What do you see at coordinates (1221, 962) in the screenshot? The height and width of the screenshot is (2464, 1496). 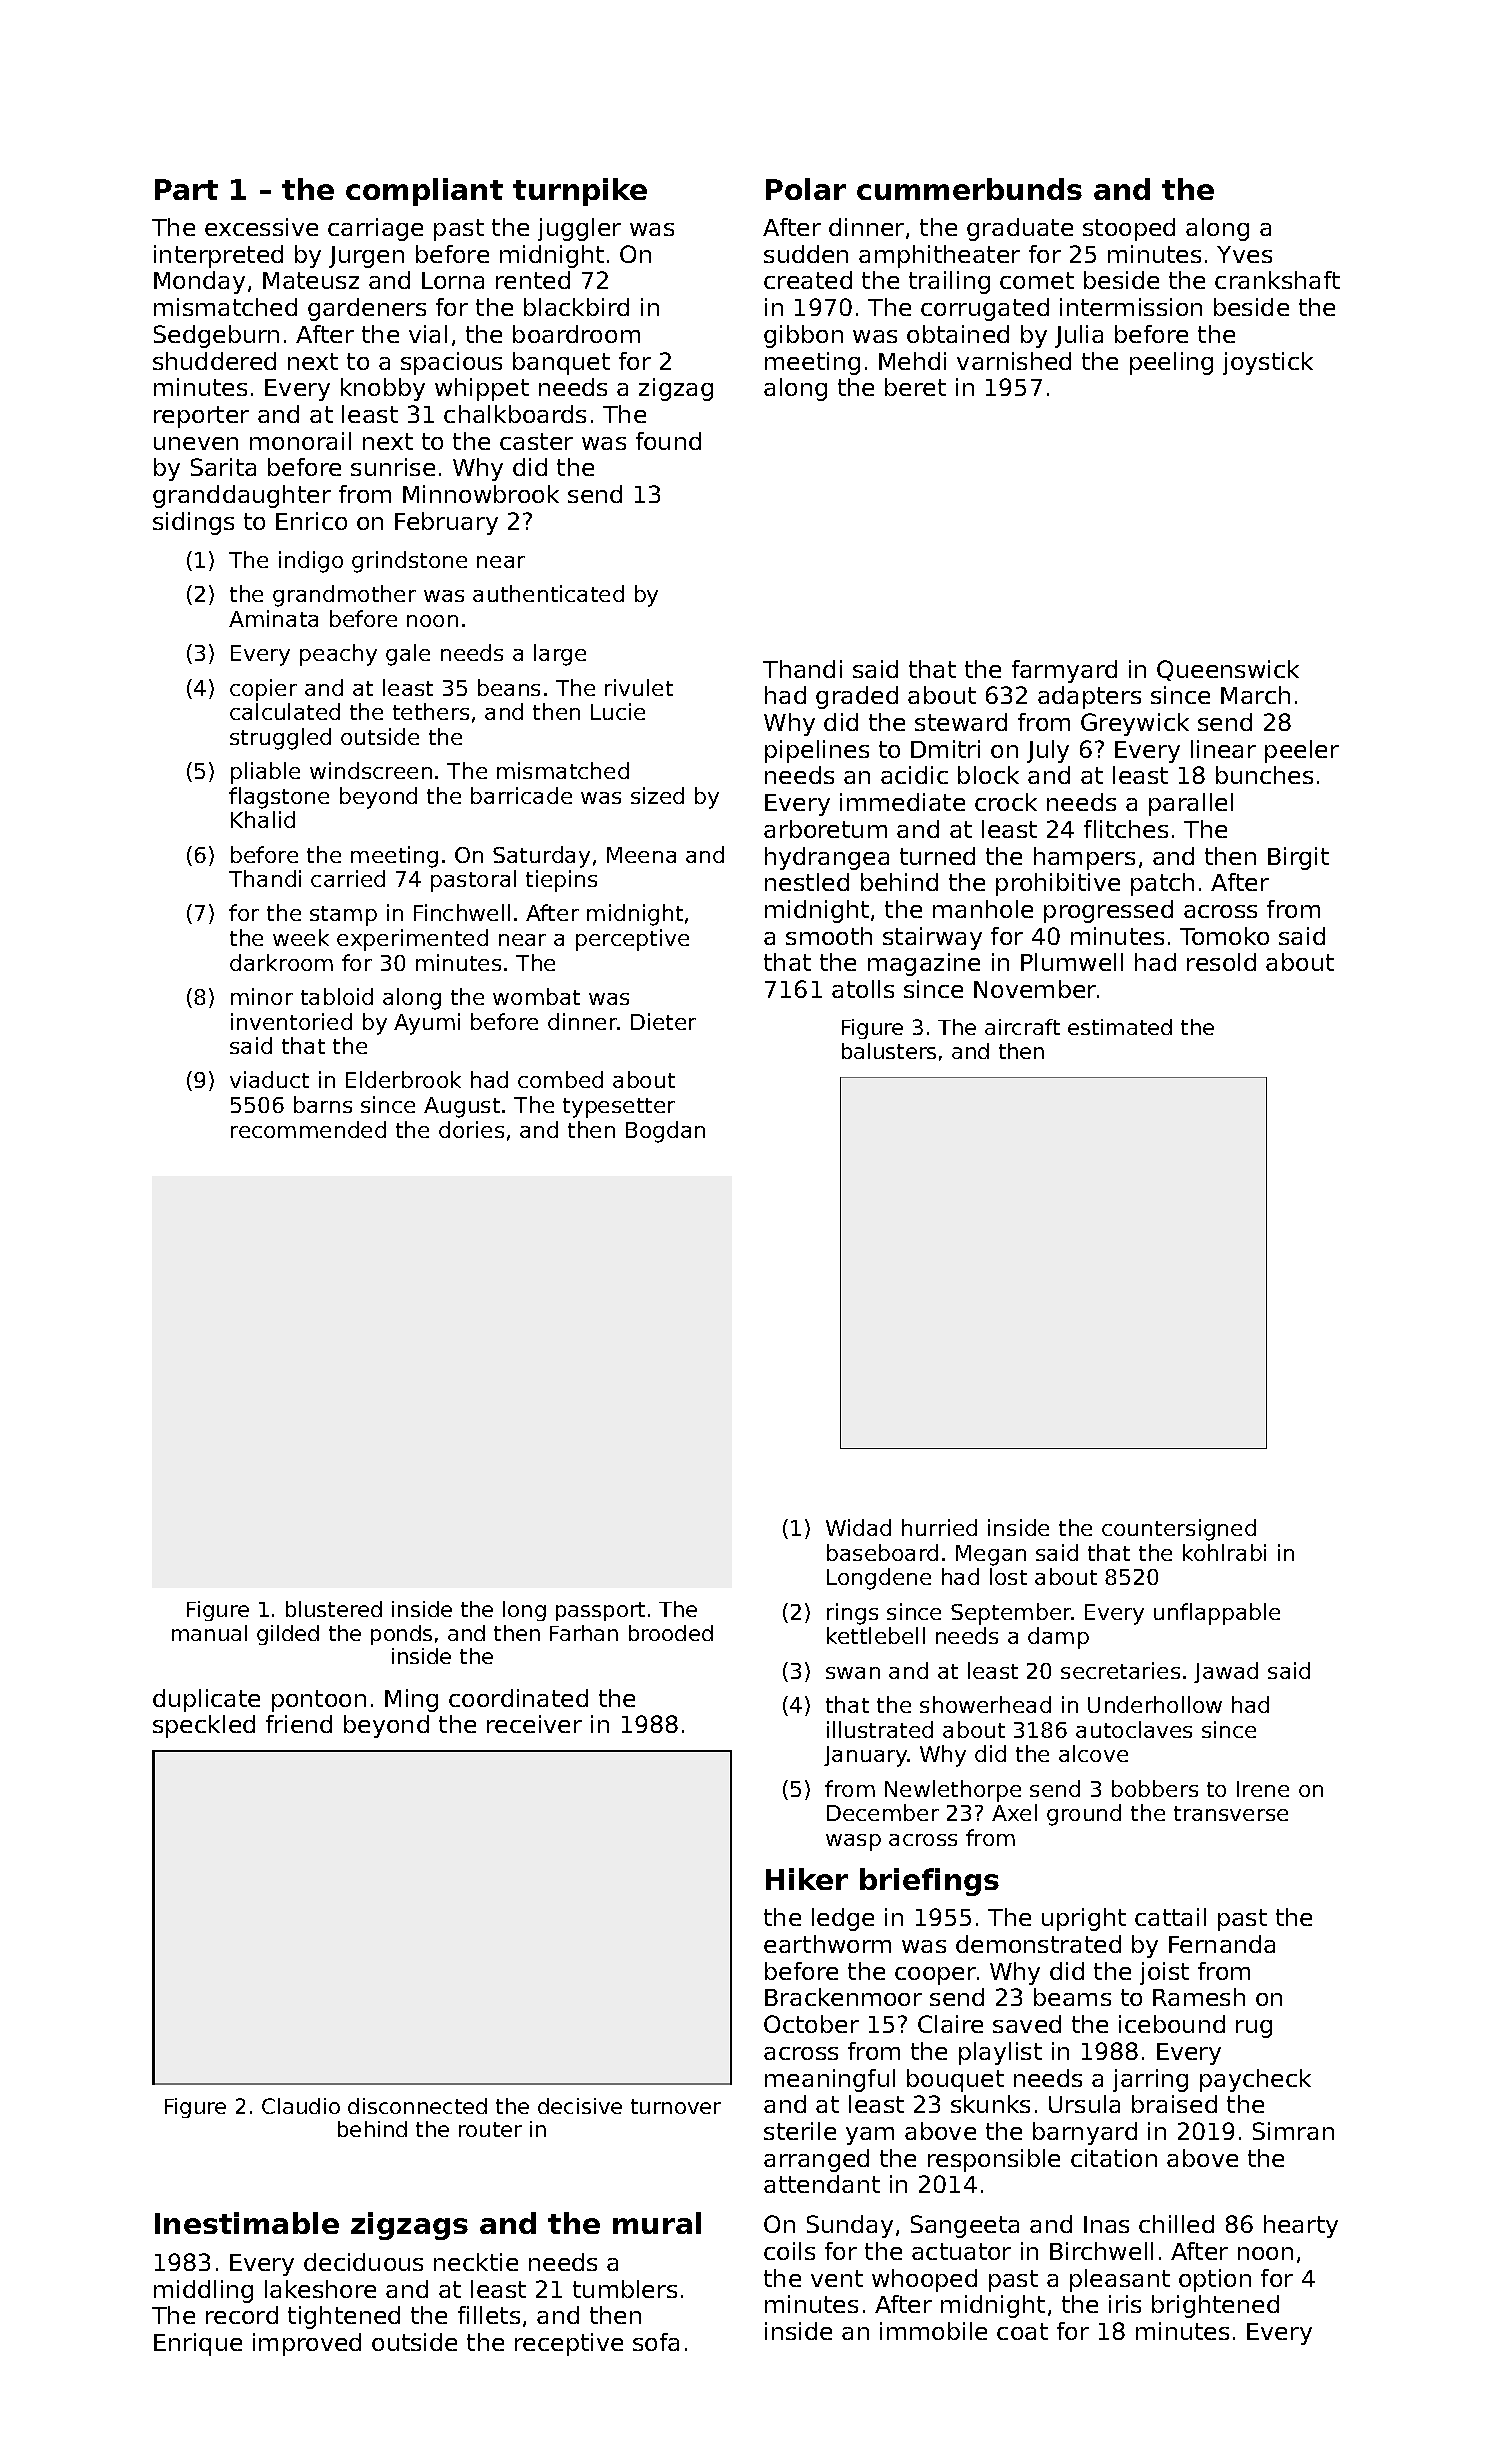 I see `resold` at bounding box center [1221, 962].
